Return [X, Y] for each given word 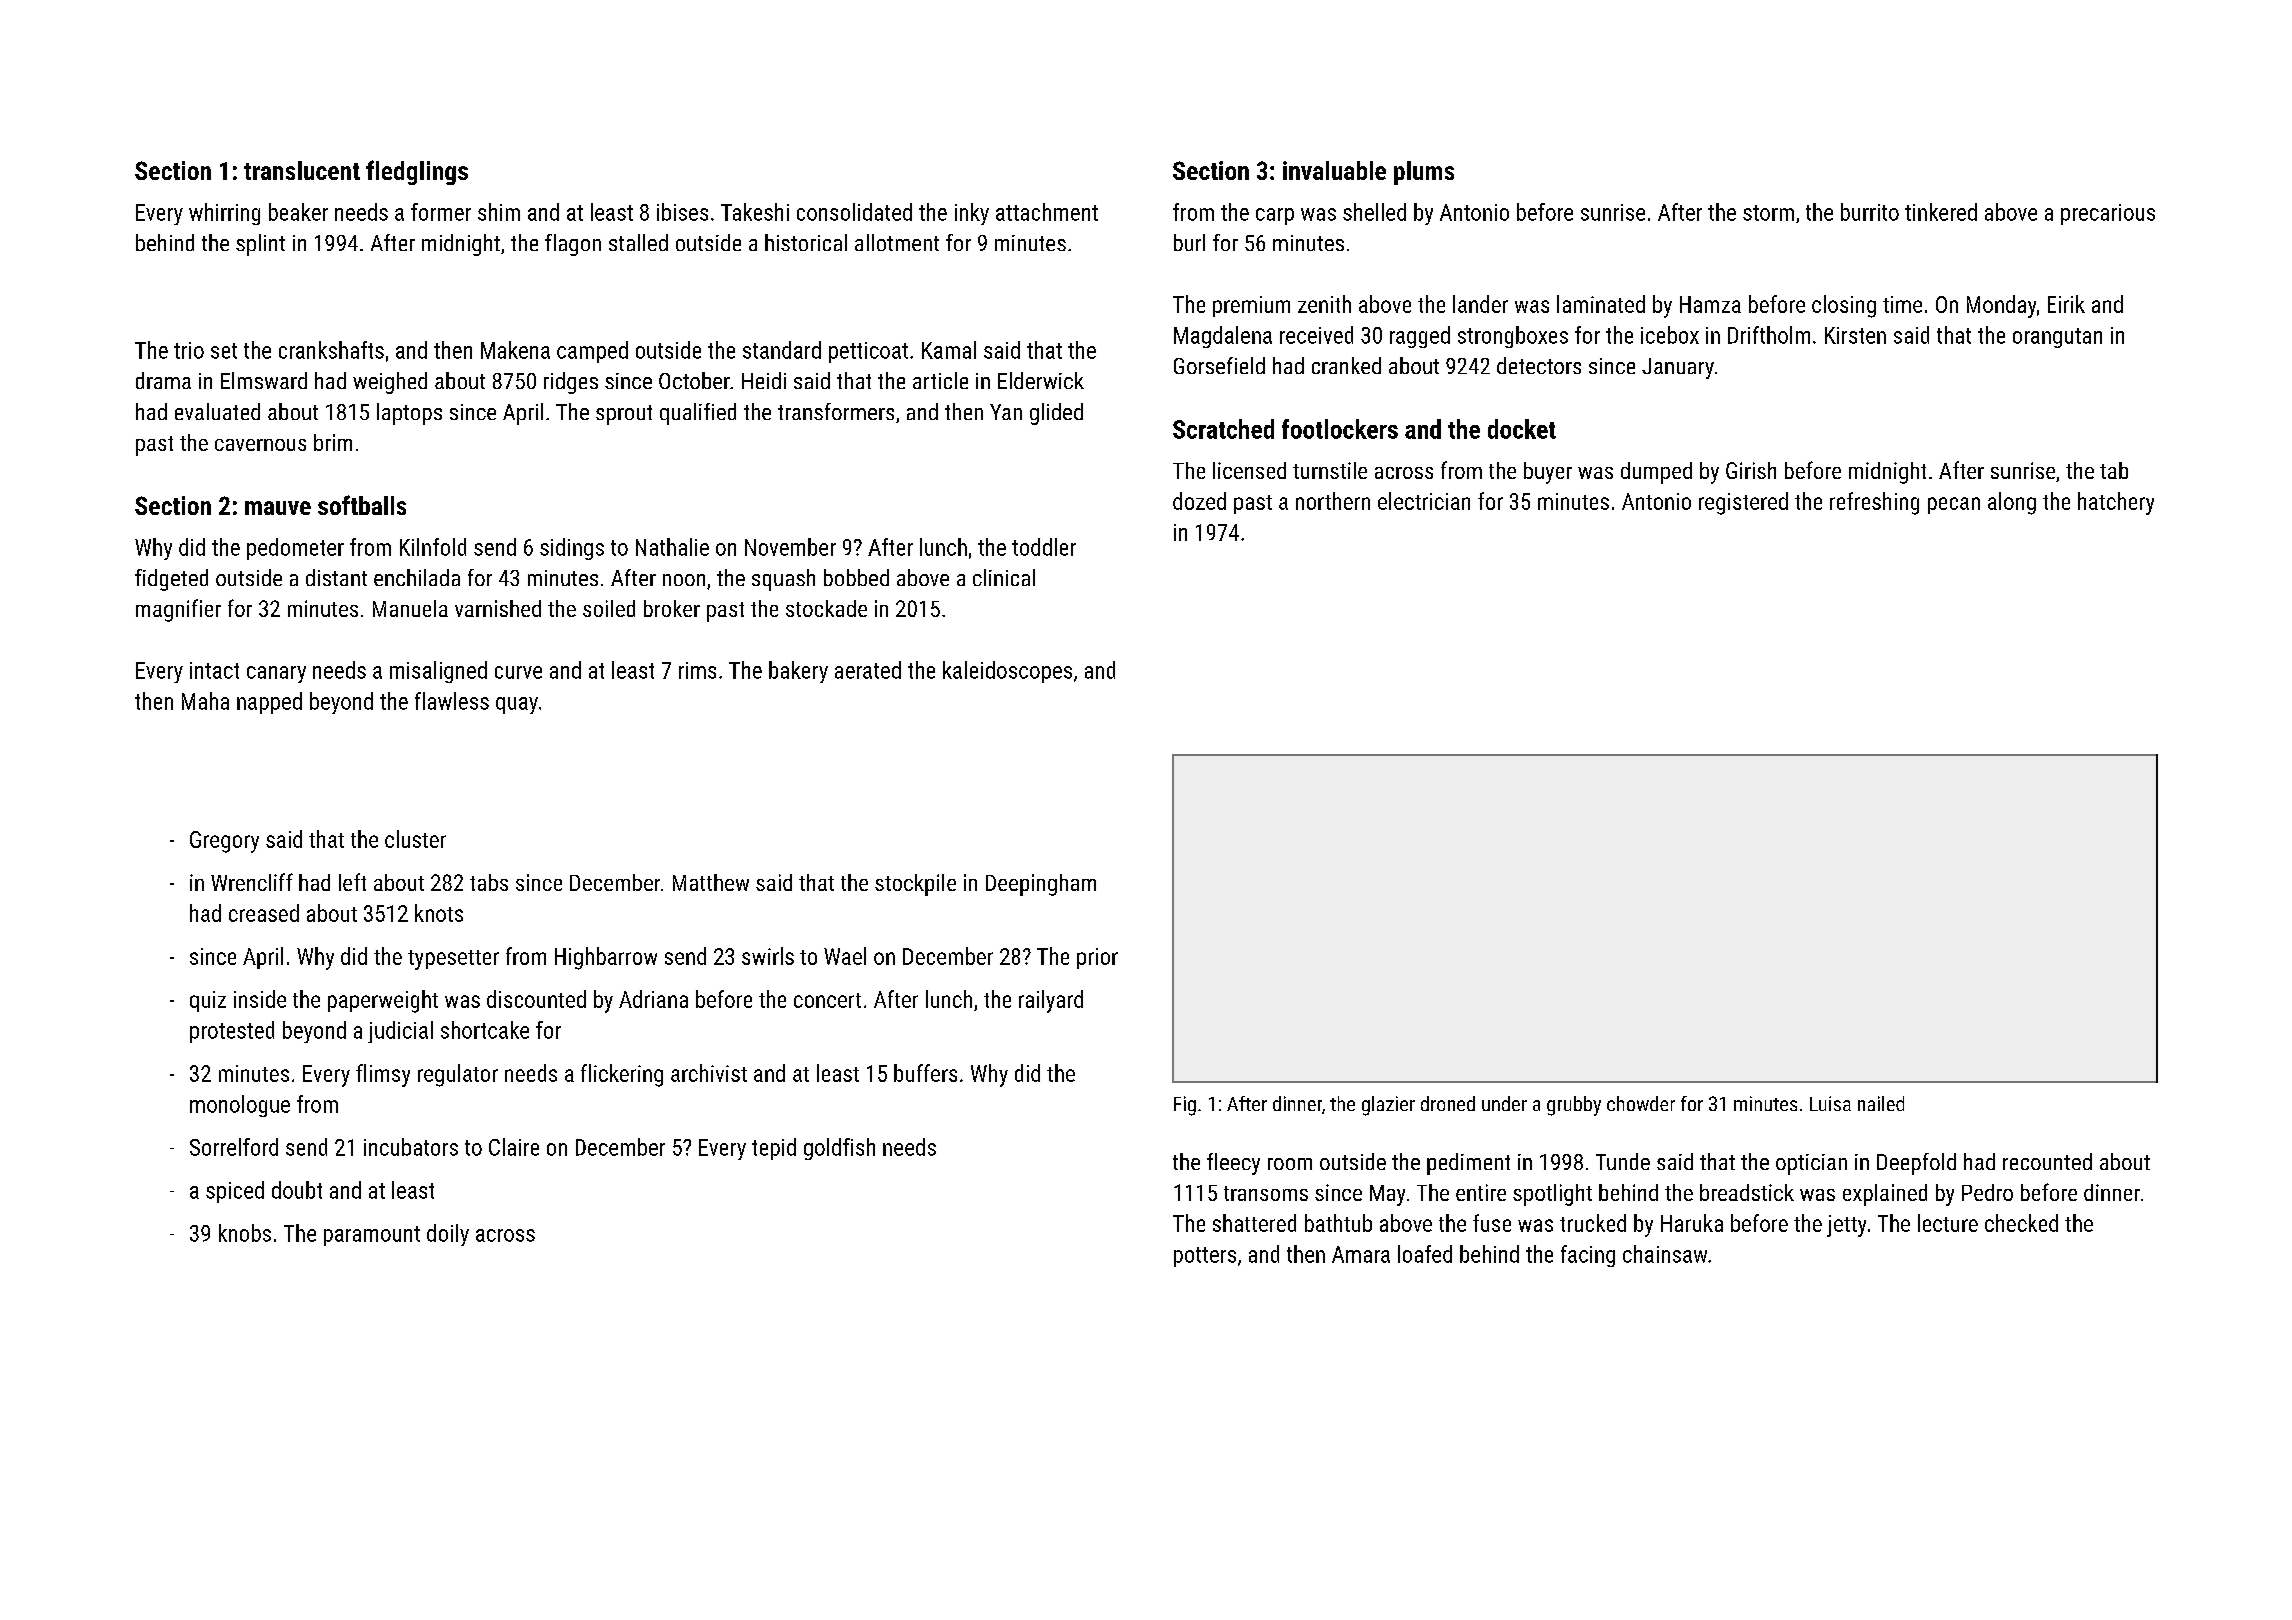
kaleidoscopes [1007, 672]
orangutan [2057, 338]
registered [1743, 503]
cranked [1346, 365]
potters [1205, 1257]
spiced [235, 1192]
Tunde [1623, 1161]
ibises [682, 212]
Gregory [224, 842]
